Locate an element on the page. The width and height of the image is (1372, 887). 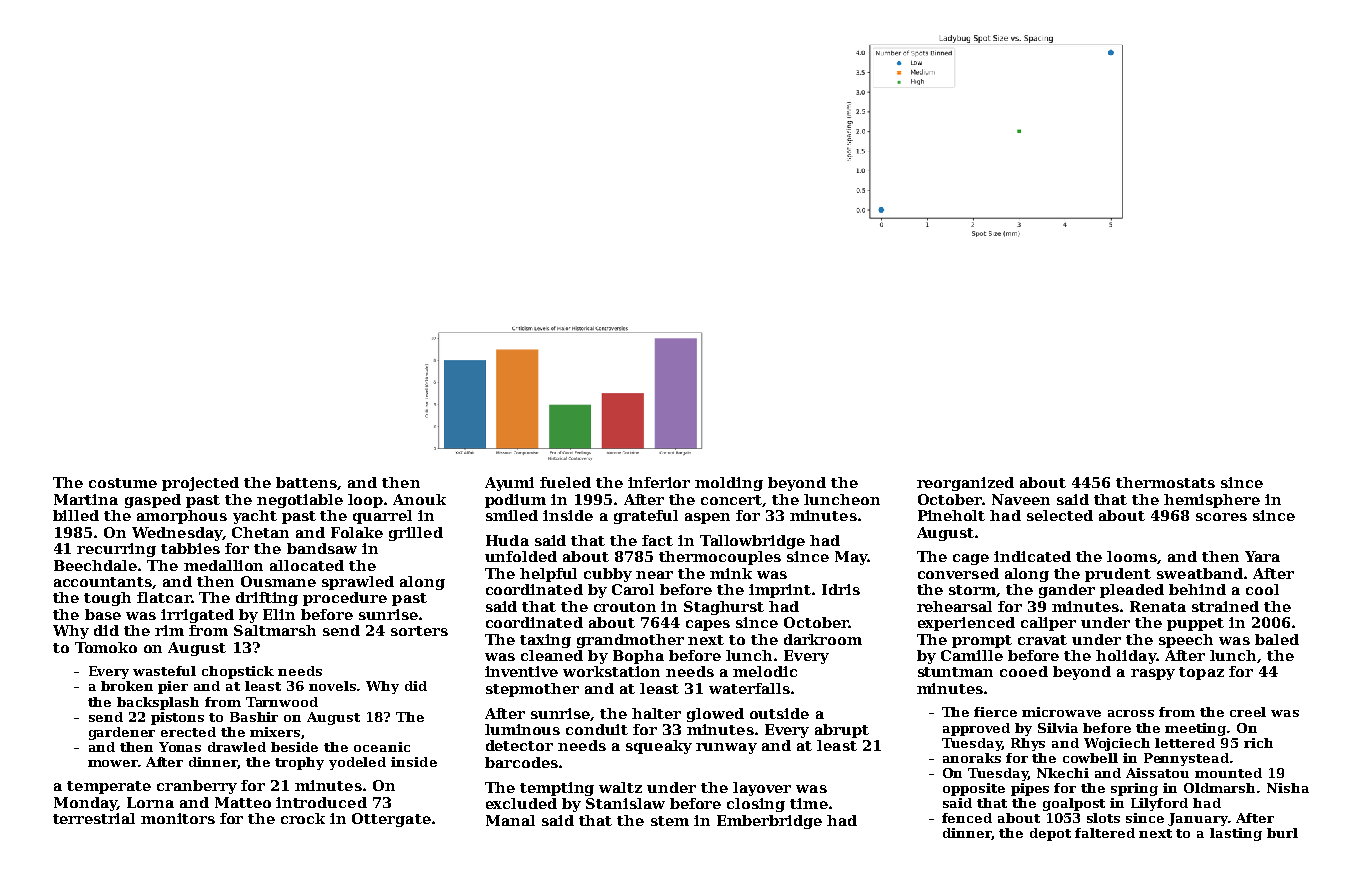
Manal is located at coordinates (510, 820).
